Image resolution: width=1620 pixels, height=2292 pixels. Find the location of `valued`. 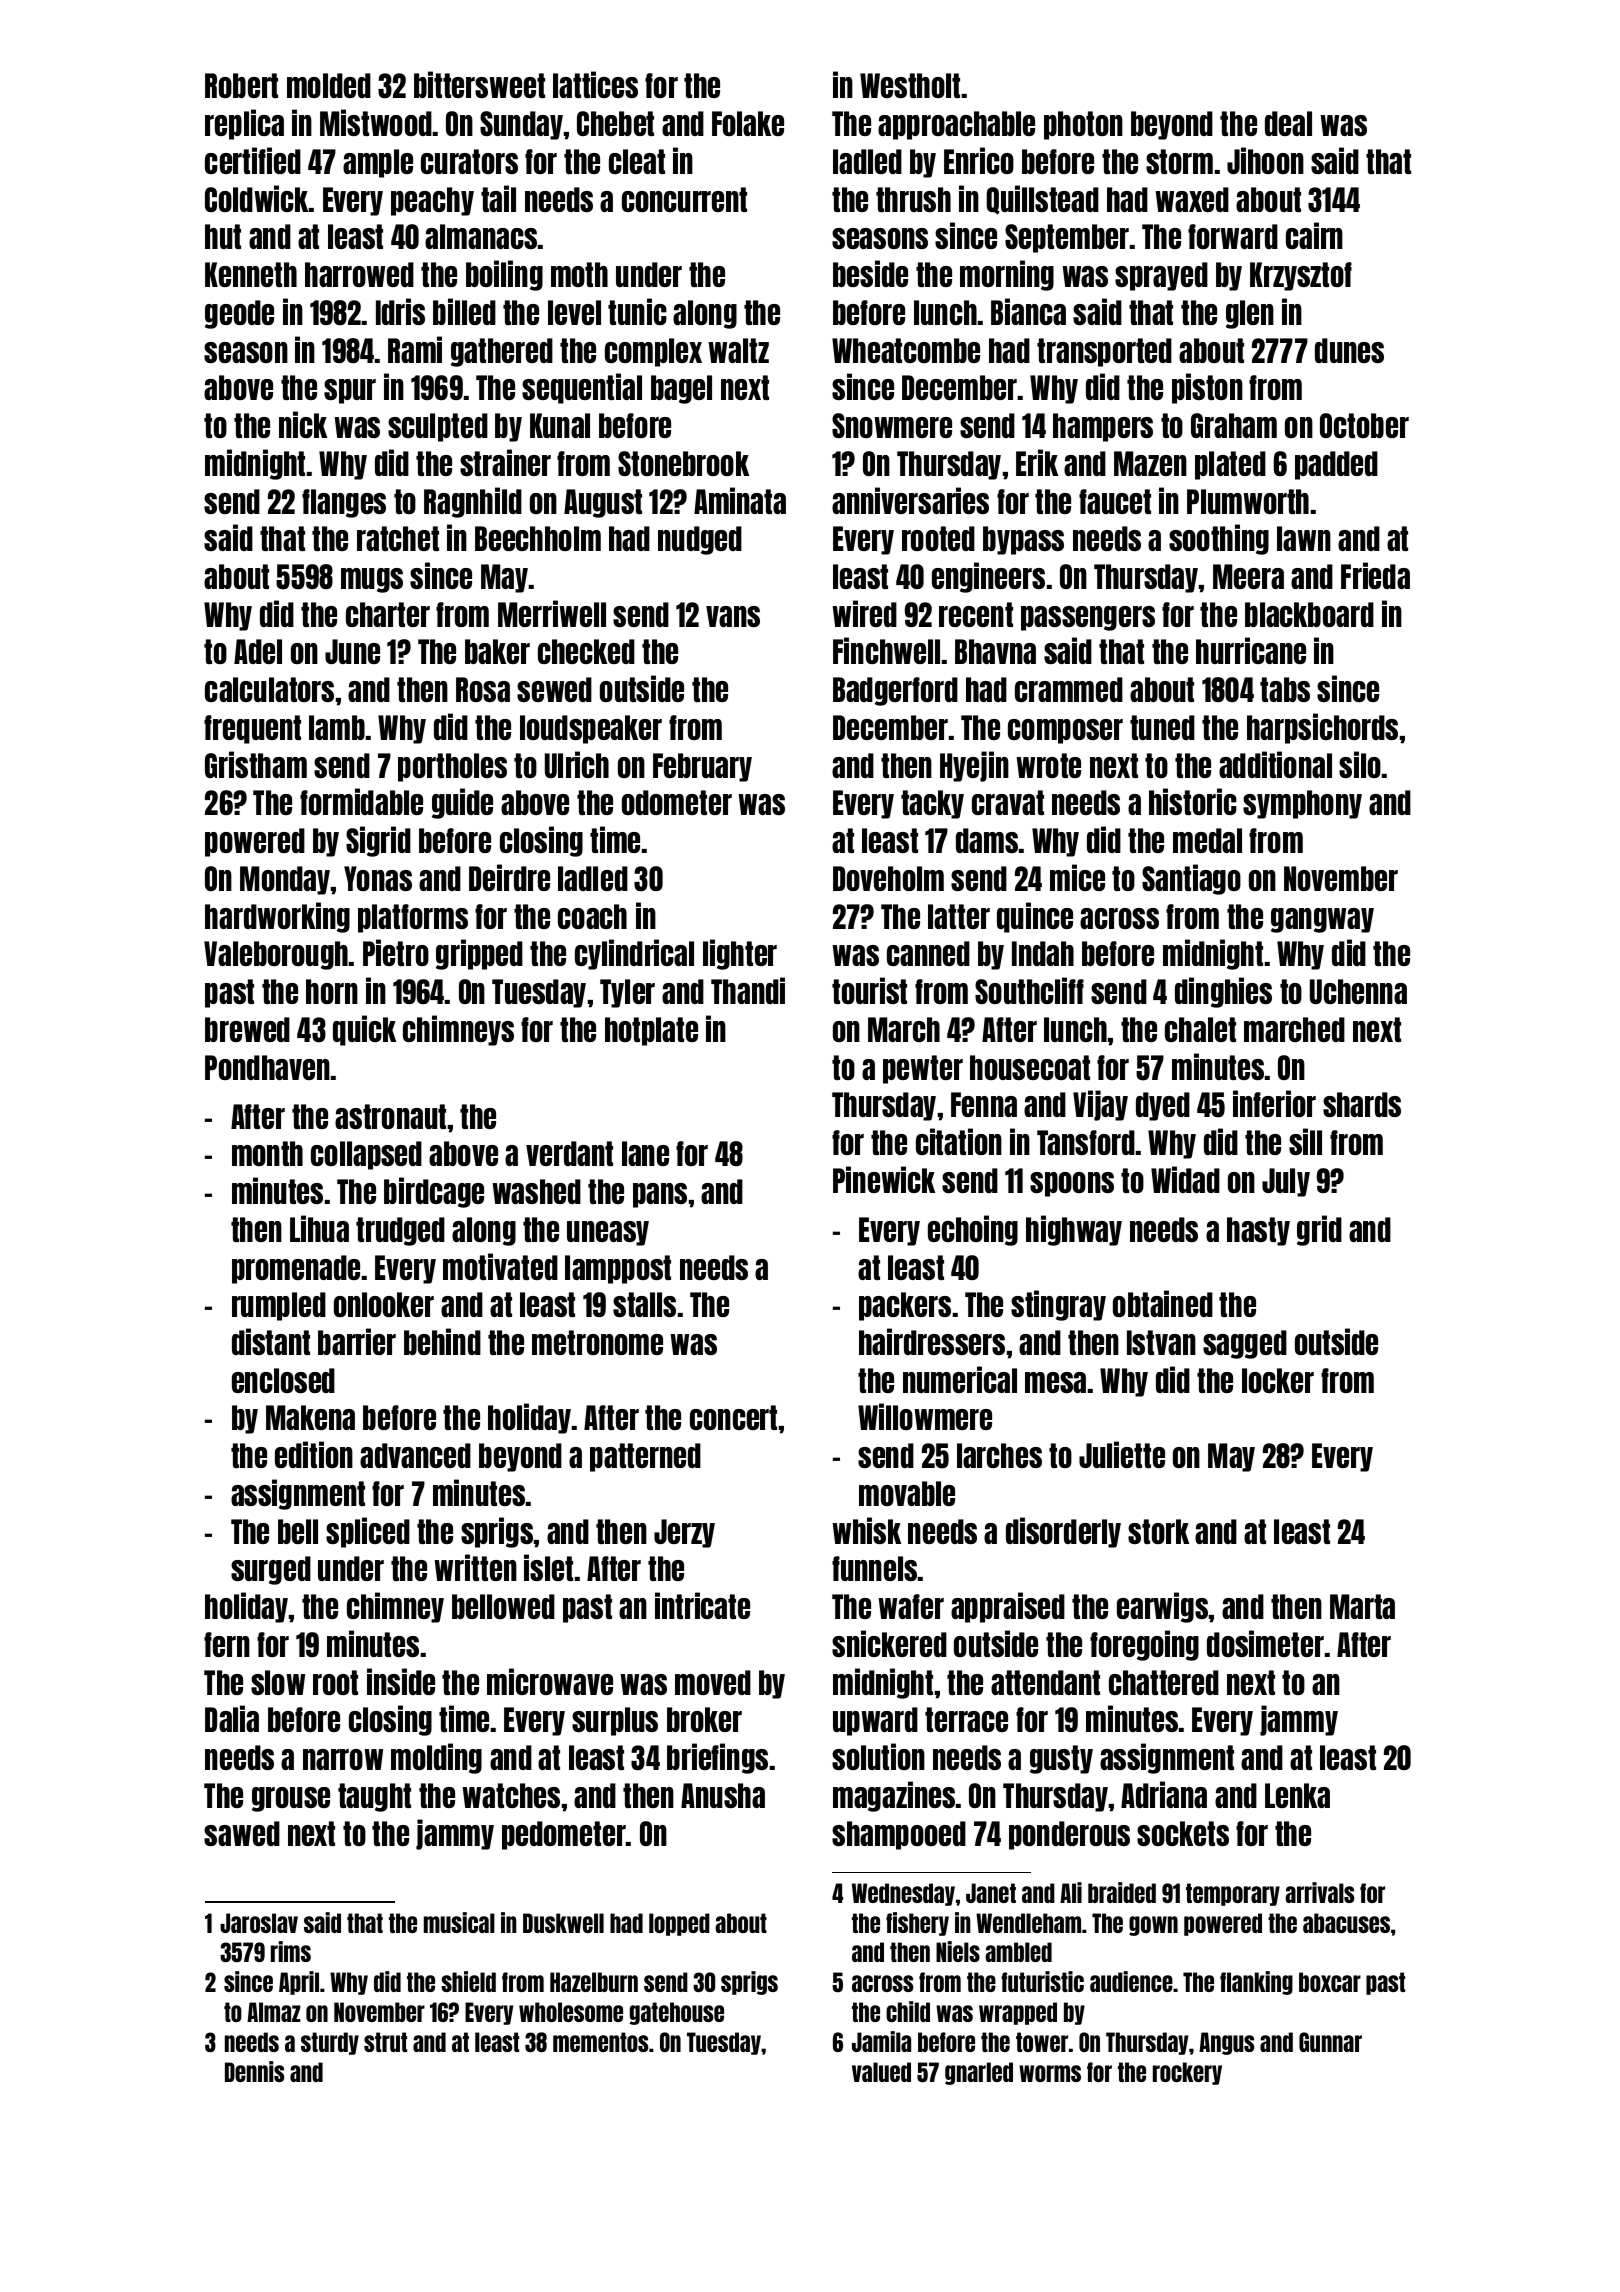

valued is located at coordinates (881, 2072).
